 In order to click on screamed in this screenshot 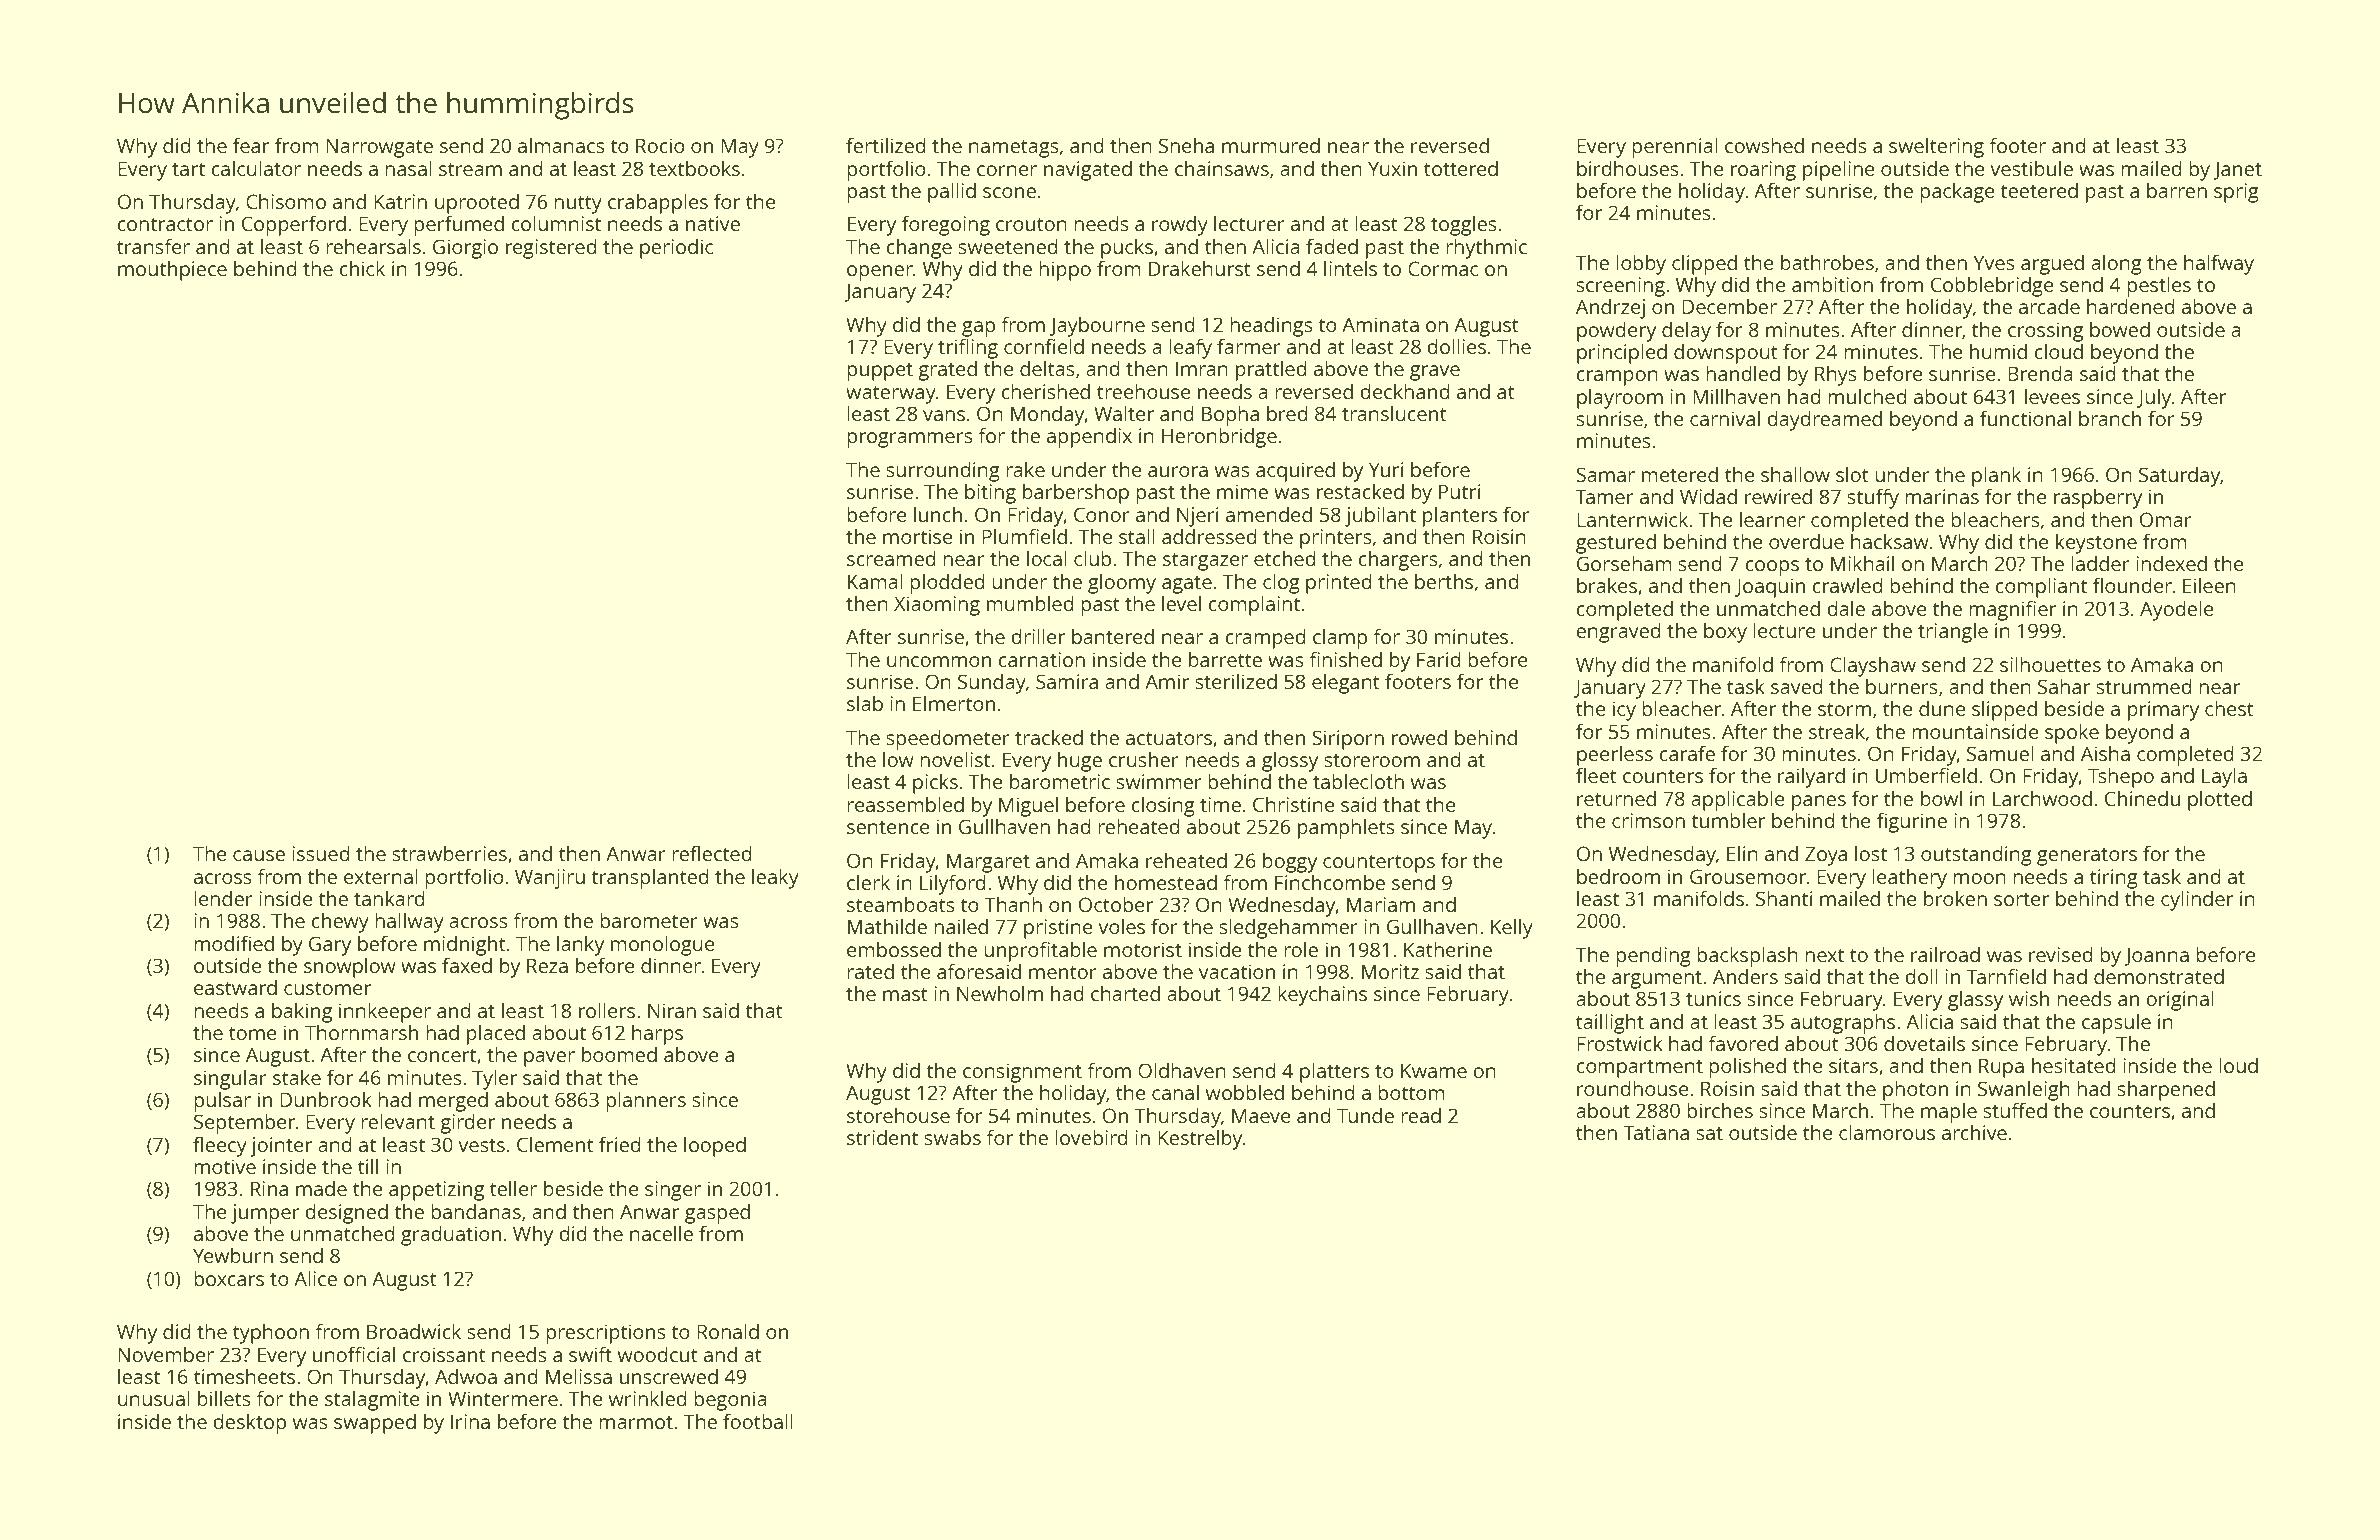, I will do `click(891, 558)`.
